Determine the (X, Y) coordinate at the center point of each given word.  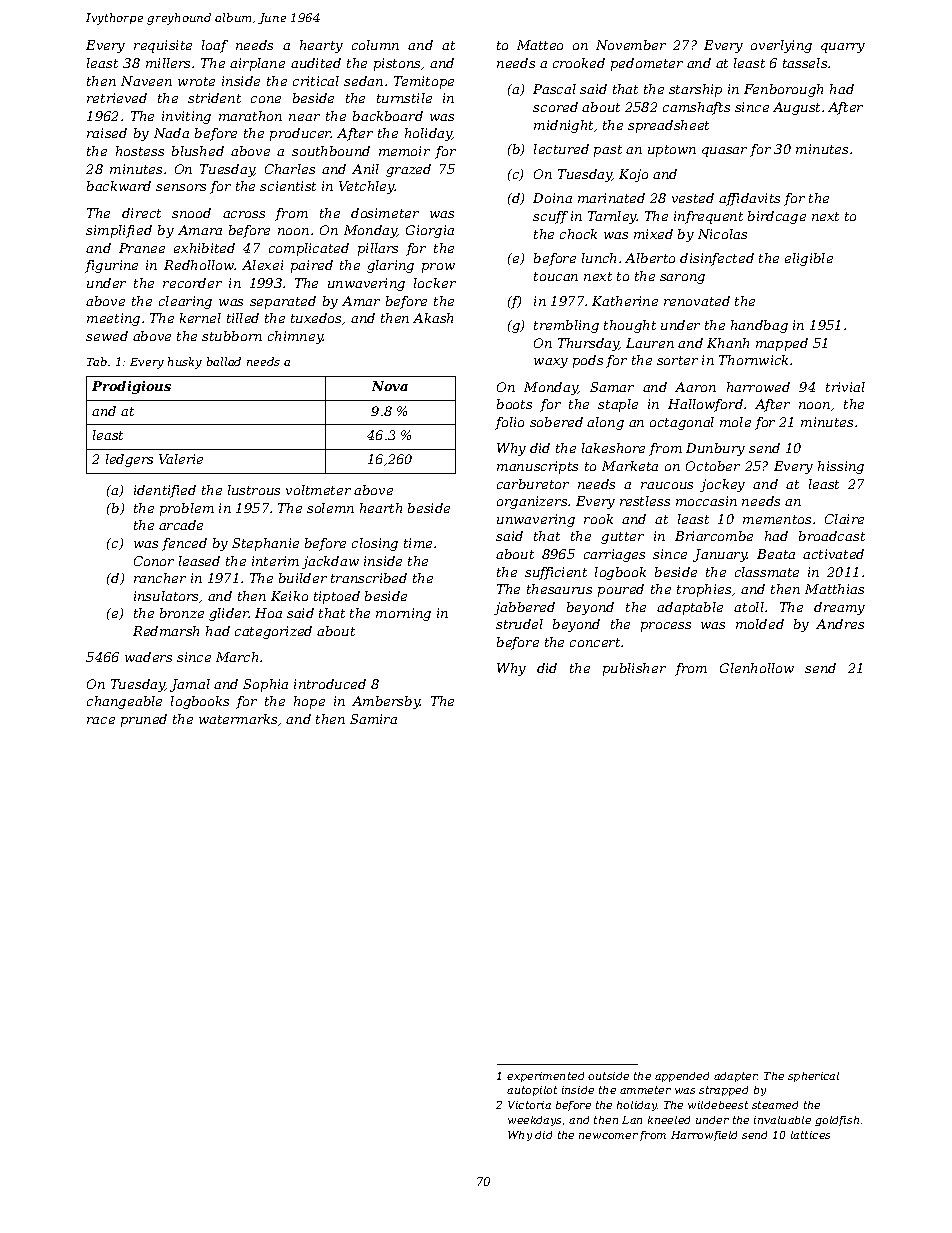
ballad (224, 361)
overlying (781, 46)
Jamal (190, 685)
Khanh (728, 343)
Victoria (529, 1105)
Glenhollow (757, 668)
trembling (566, 326)
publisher (634, 669)
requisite (163, 46)
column (375, 45)
